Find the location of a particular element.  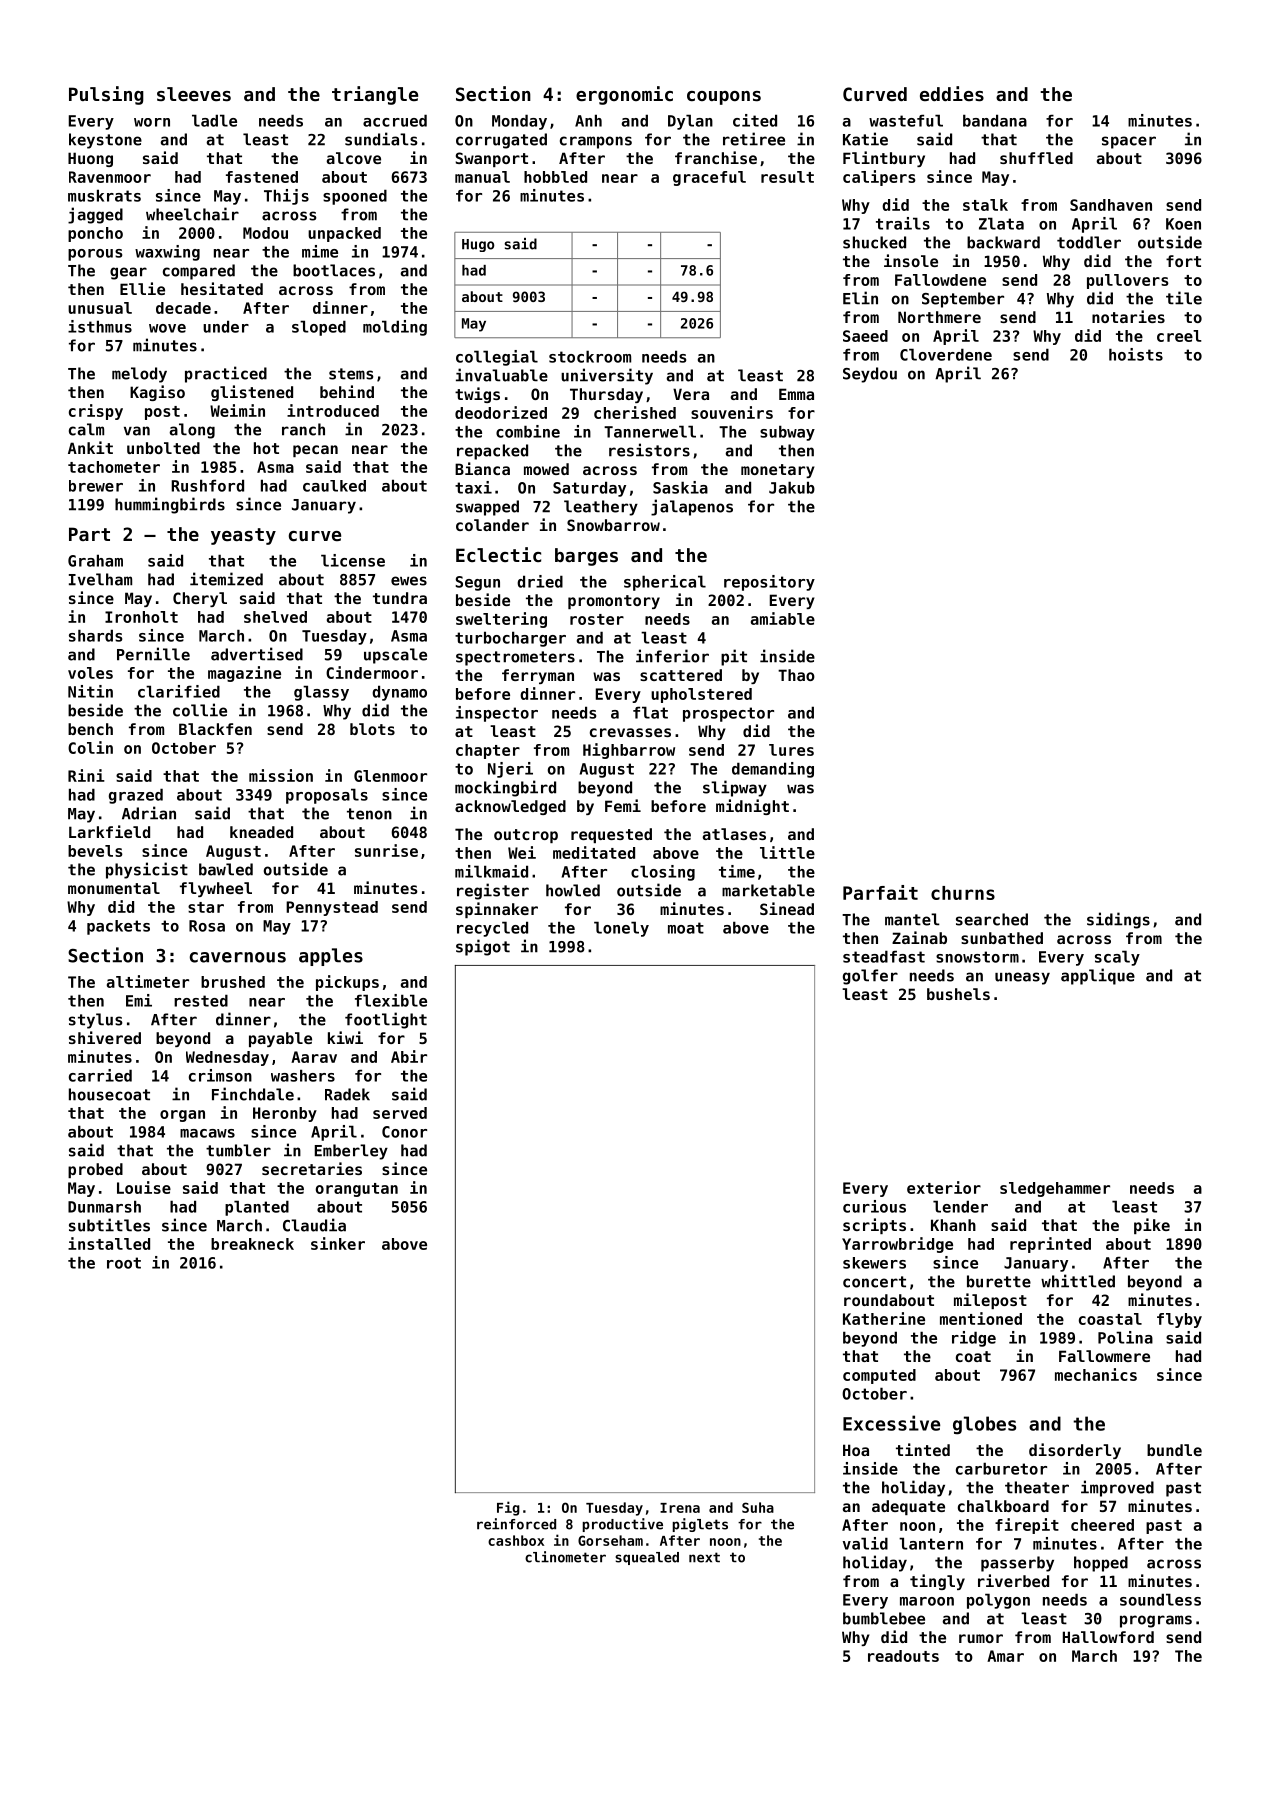

Emberley is located at coordinates (351, 1152).
